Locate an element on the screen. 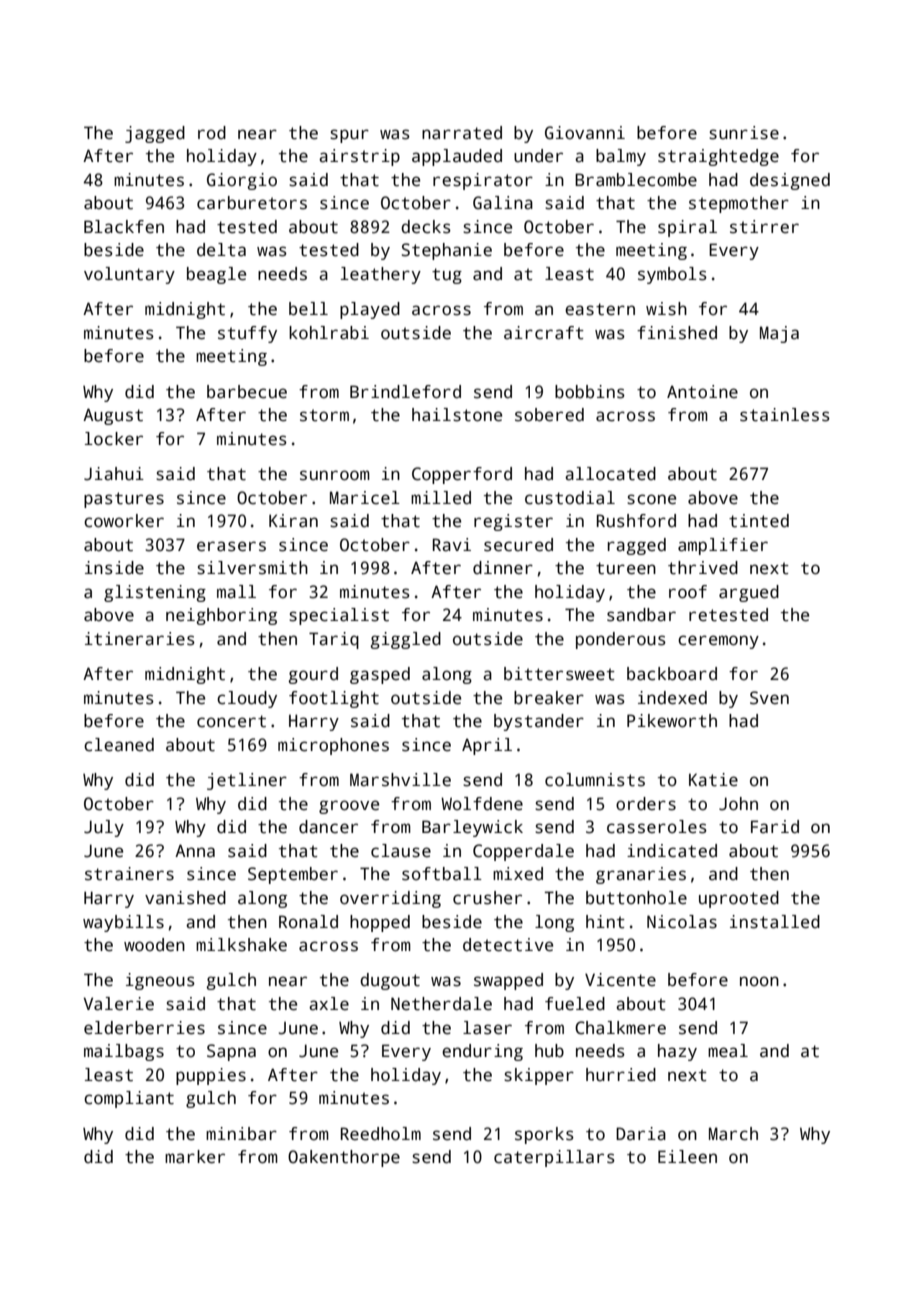  footlight is located at coordinates (334, 699).
